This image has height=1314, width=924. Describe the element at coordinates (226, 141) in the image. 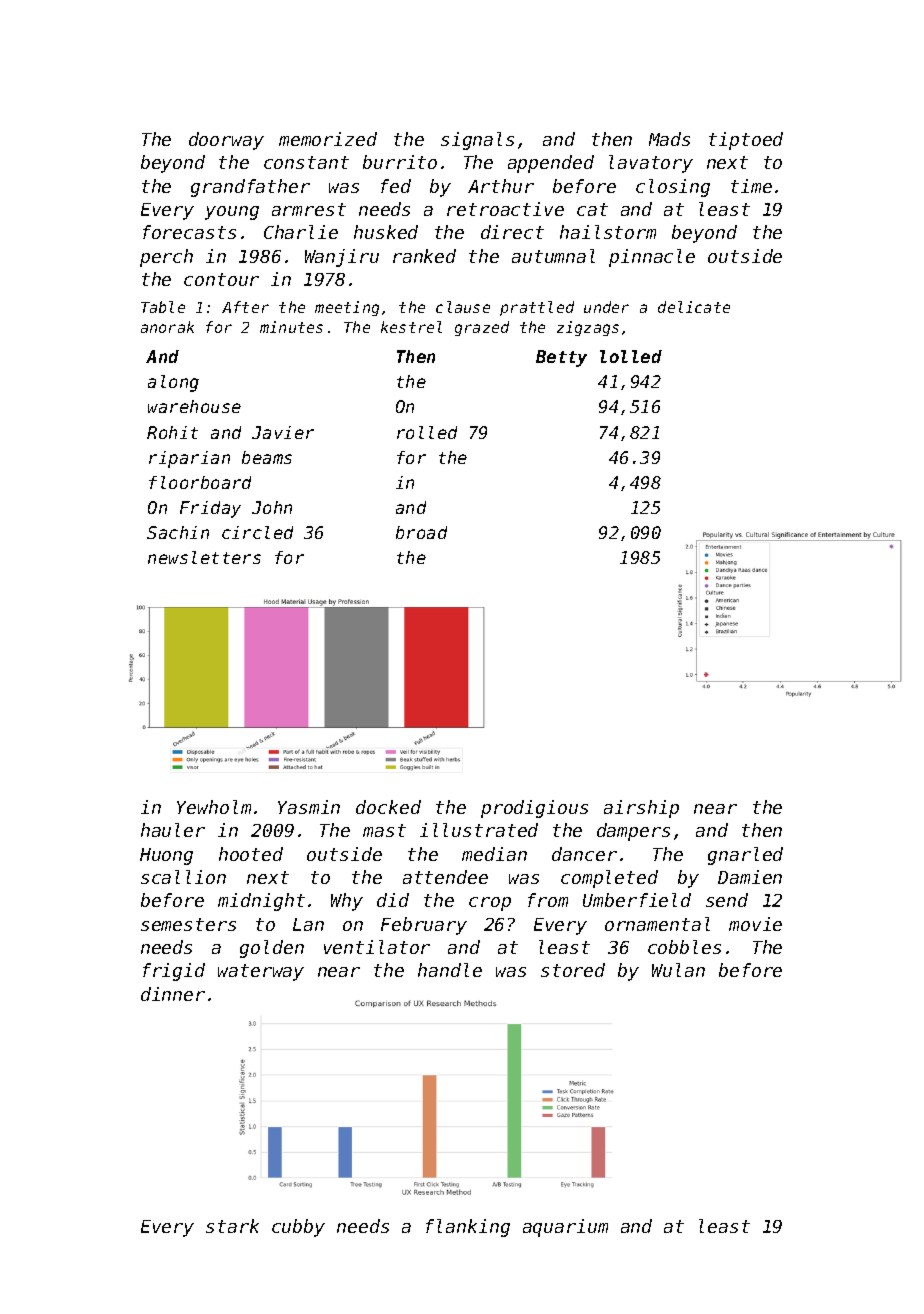

I see `doorway` at that location.
